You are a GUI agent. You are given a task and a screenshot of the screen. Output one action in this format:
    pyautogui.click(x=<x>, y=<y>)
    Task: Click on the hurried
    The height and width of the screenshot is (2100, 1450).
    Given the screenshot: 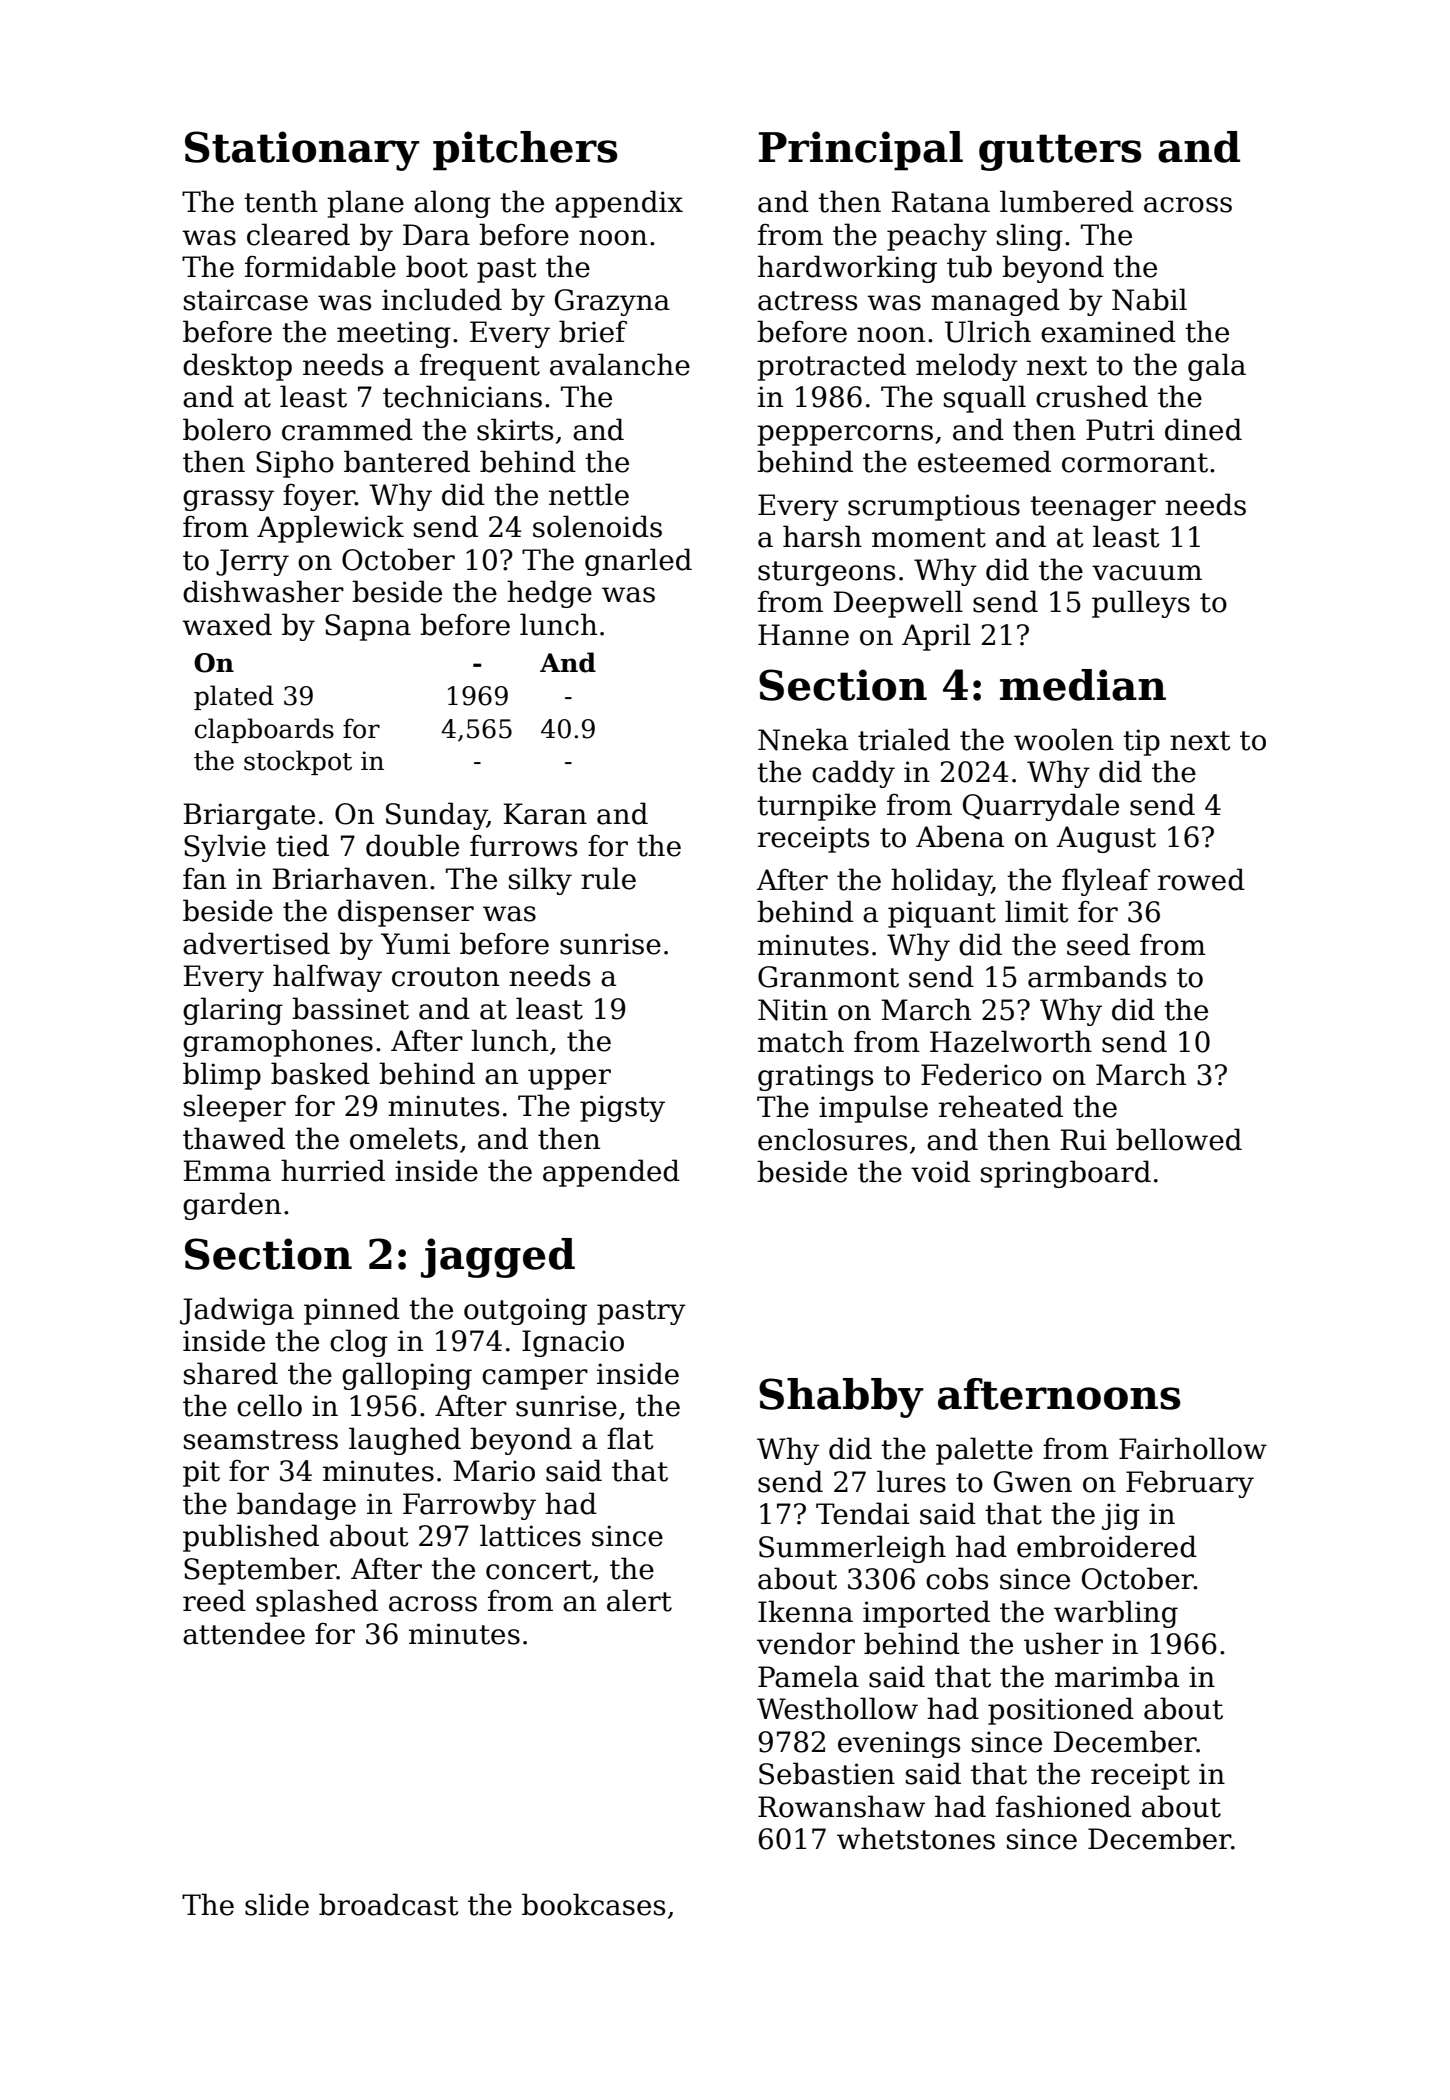 What is the action you would take?
    pyautogui.click(x=333, y=1170)
